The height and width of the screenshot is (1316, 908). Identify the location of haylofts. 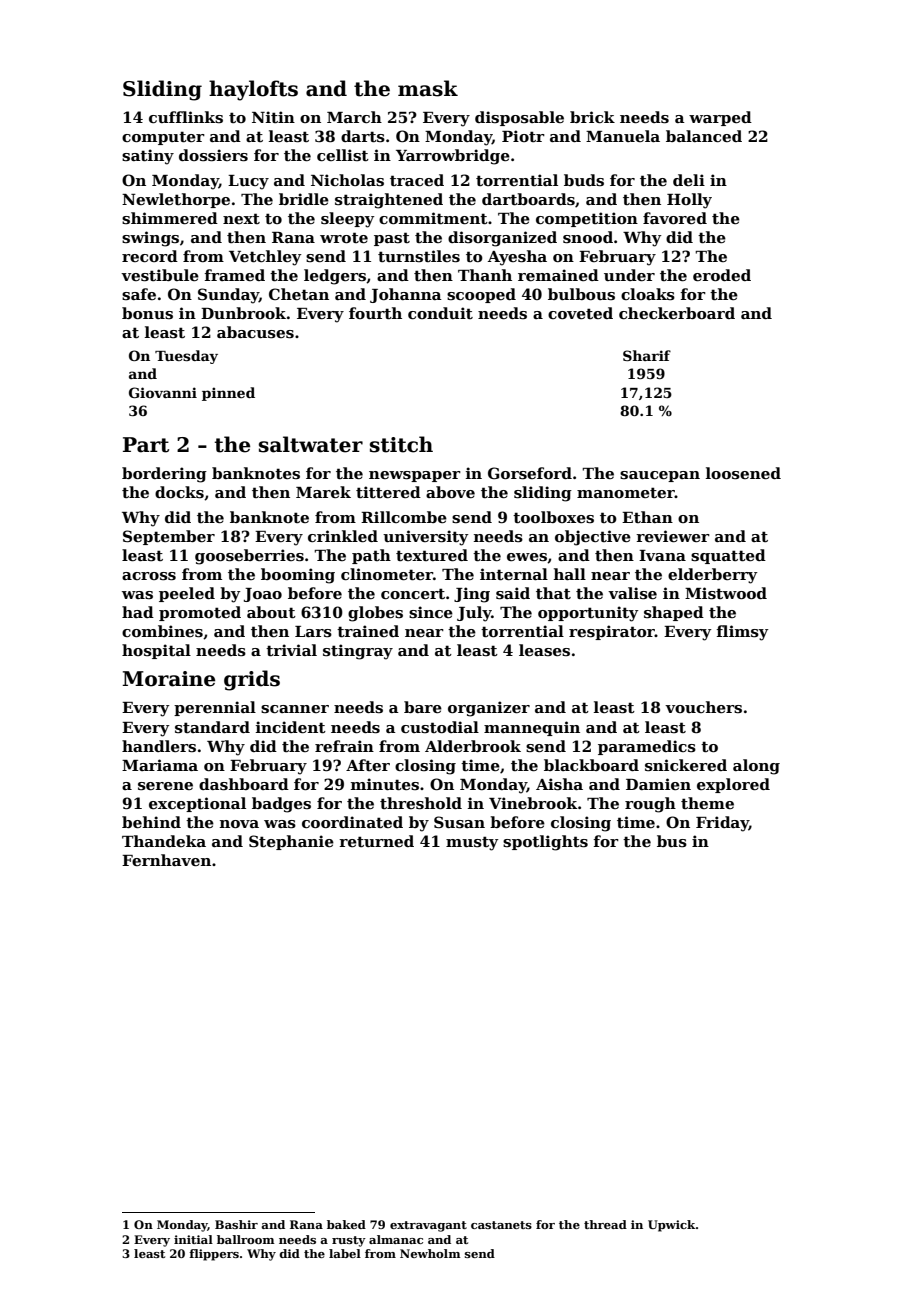
(253, 90).
